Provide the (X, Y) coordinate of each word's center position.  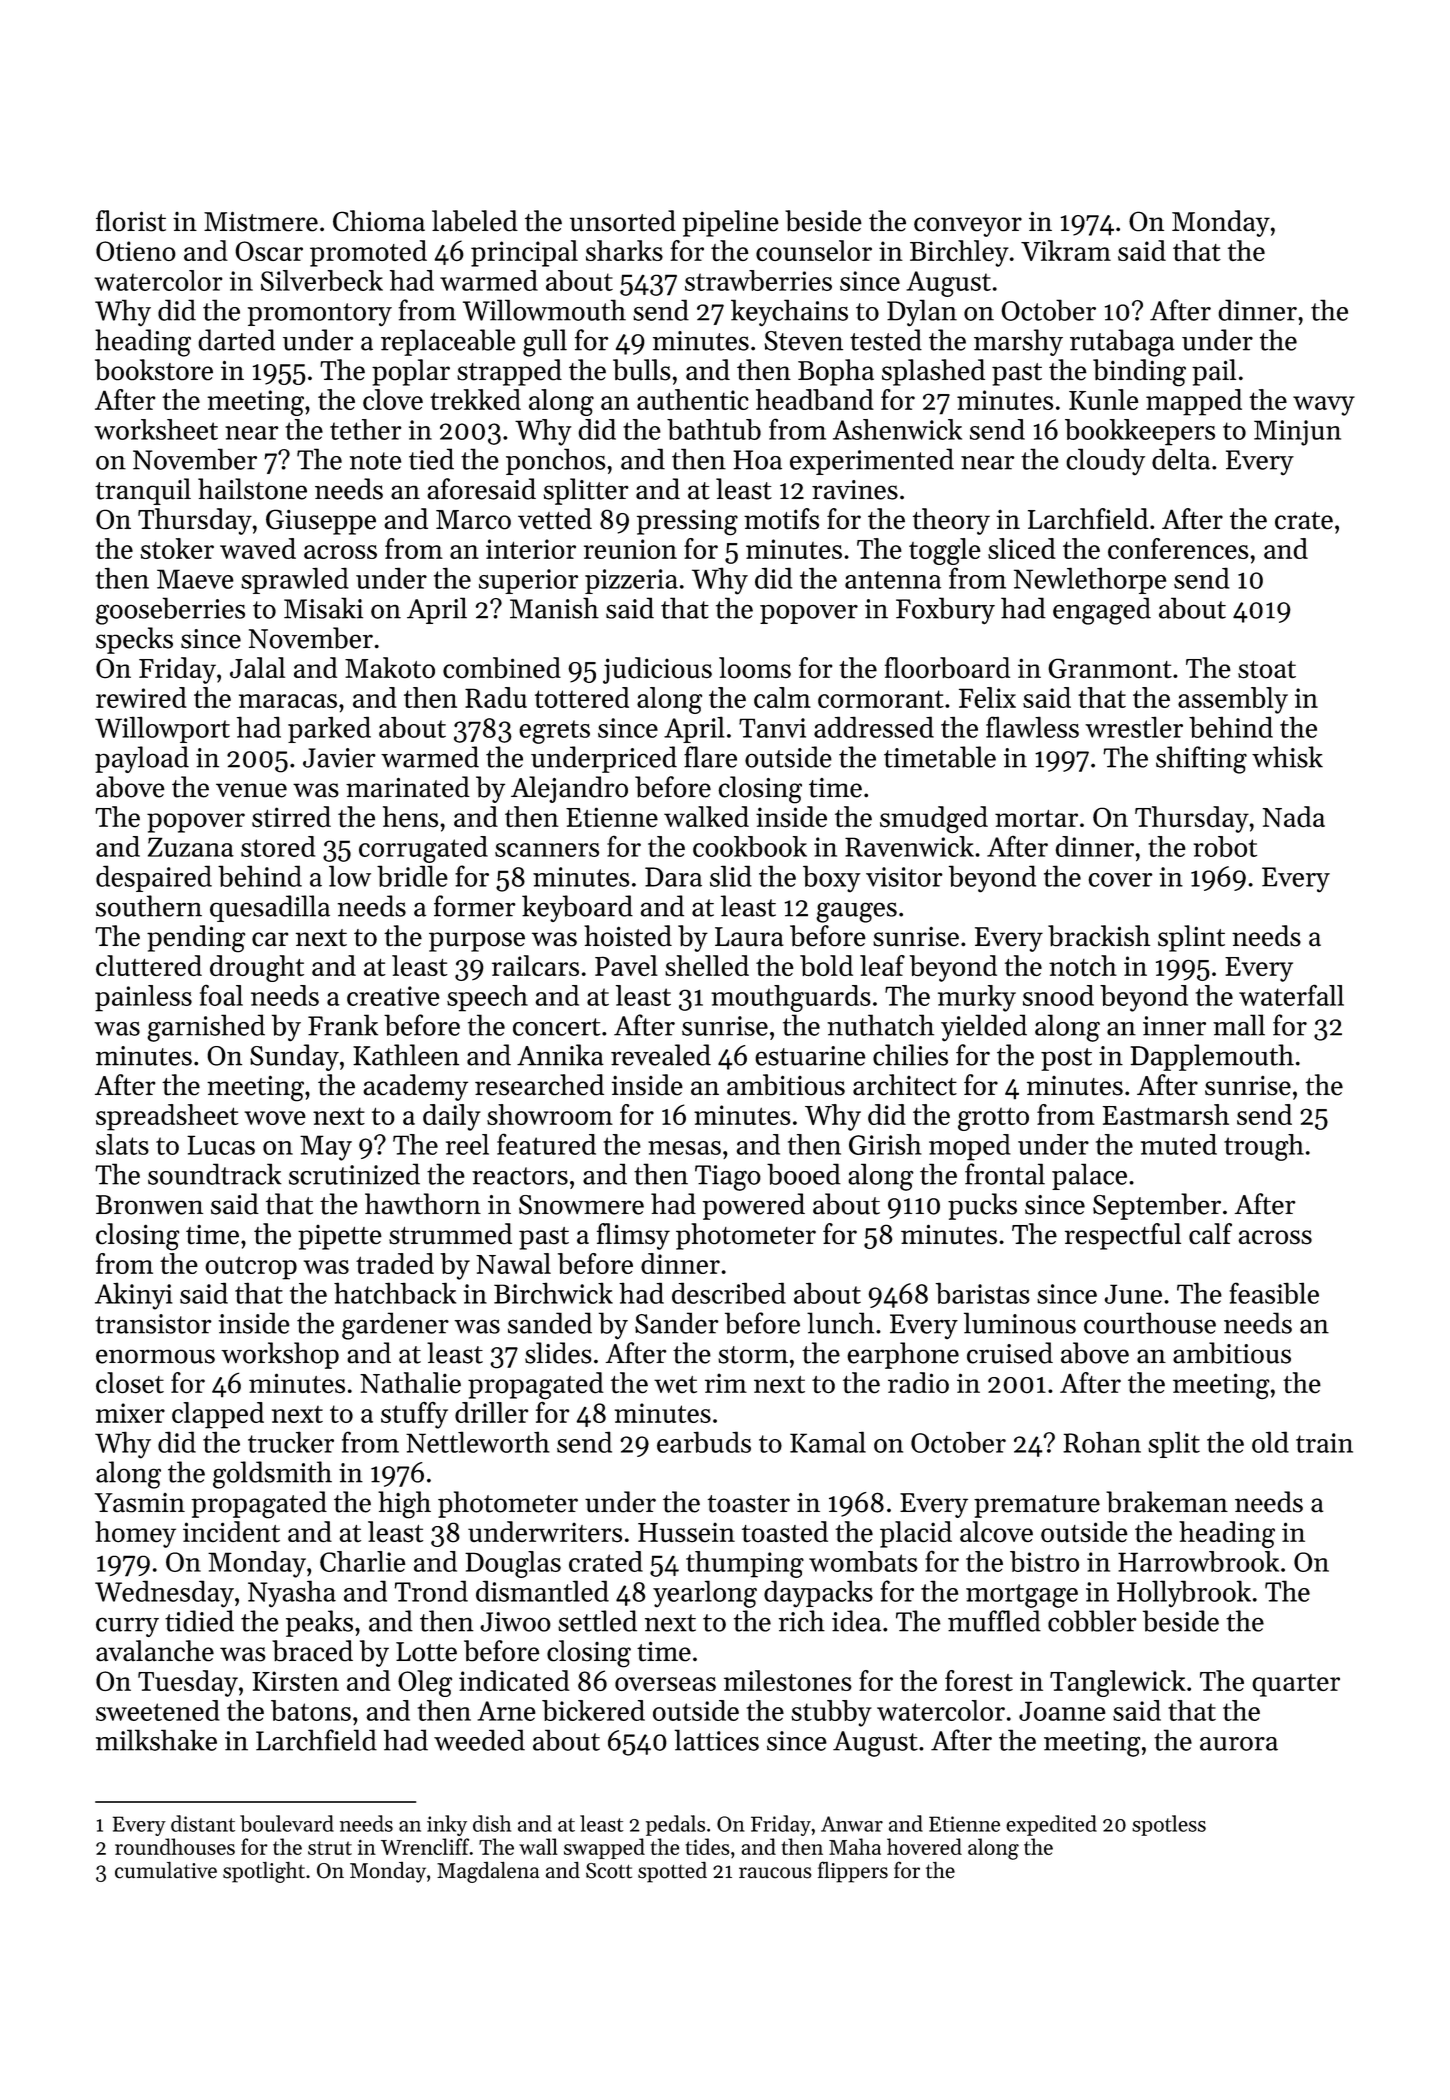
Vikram (1066, 250)
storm (753, 1355)
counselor (814, 250)
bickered (593, 1710)
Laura (749, 937)
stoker (177, 548)
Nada (1294, 817)
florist (131, 221)
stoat (1267, 670)
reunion (630, 549)
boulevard (287, 1823)
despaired (154, 878)
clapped (218, 1415)
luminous (1020, 1323)
